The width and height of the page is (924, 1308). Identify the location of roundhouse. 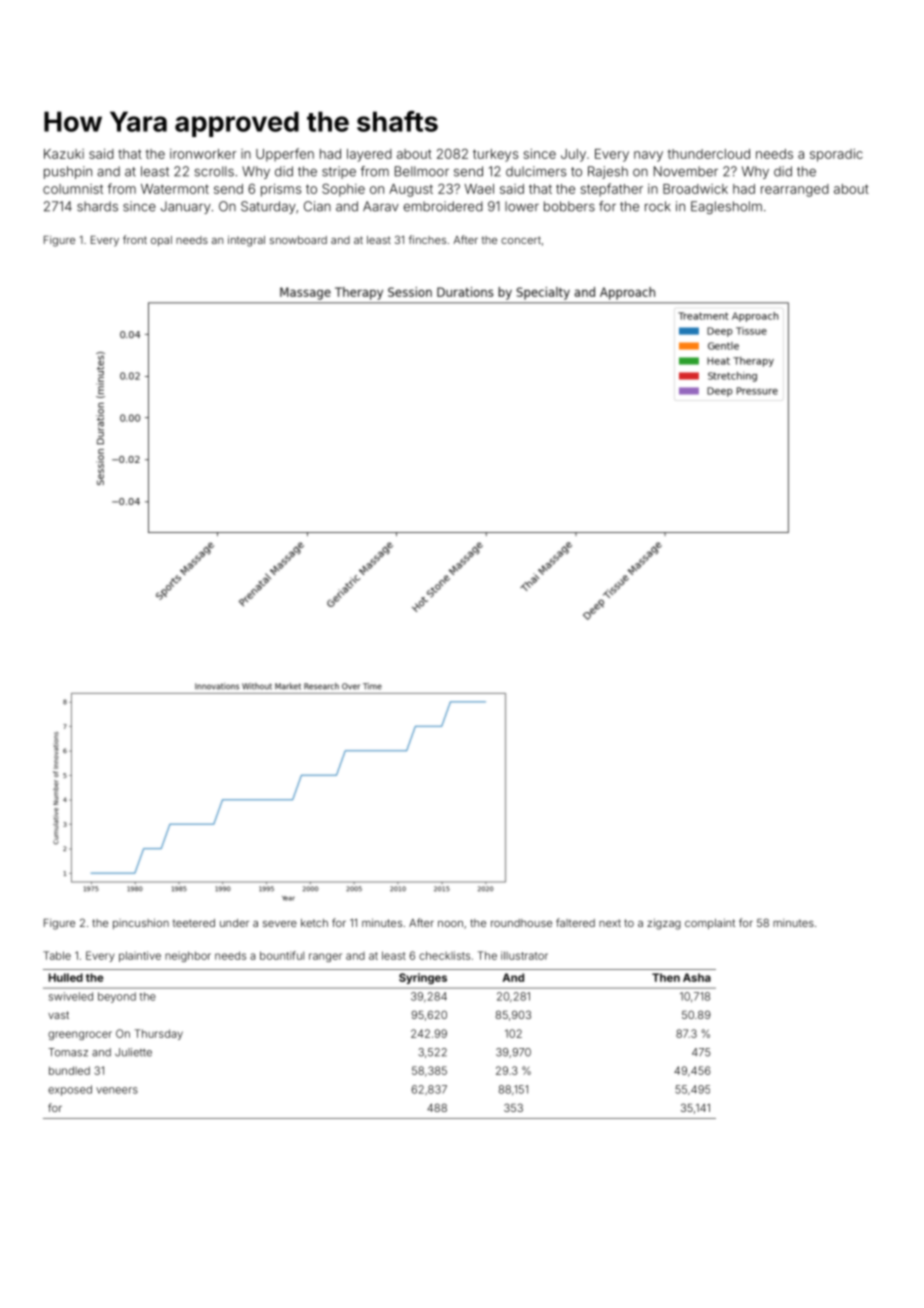
(521, 923).
